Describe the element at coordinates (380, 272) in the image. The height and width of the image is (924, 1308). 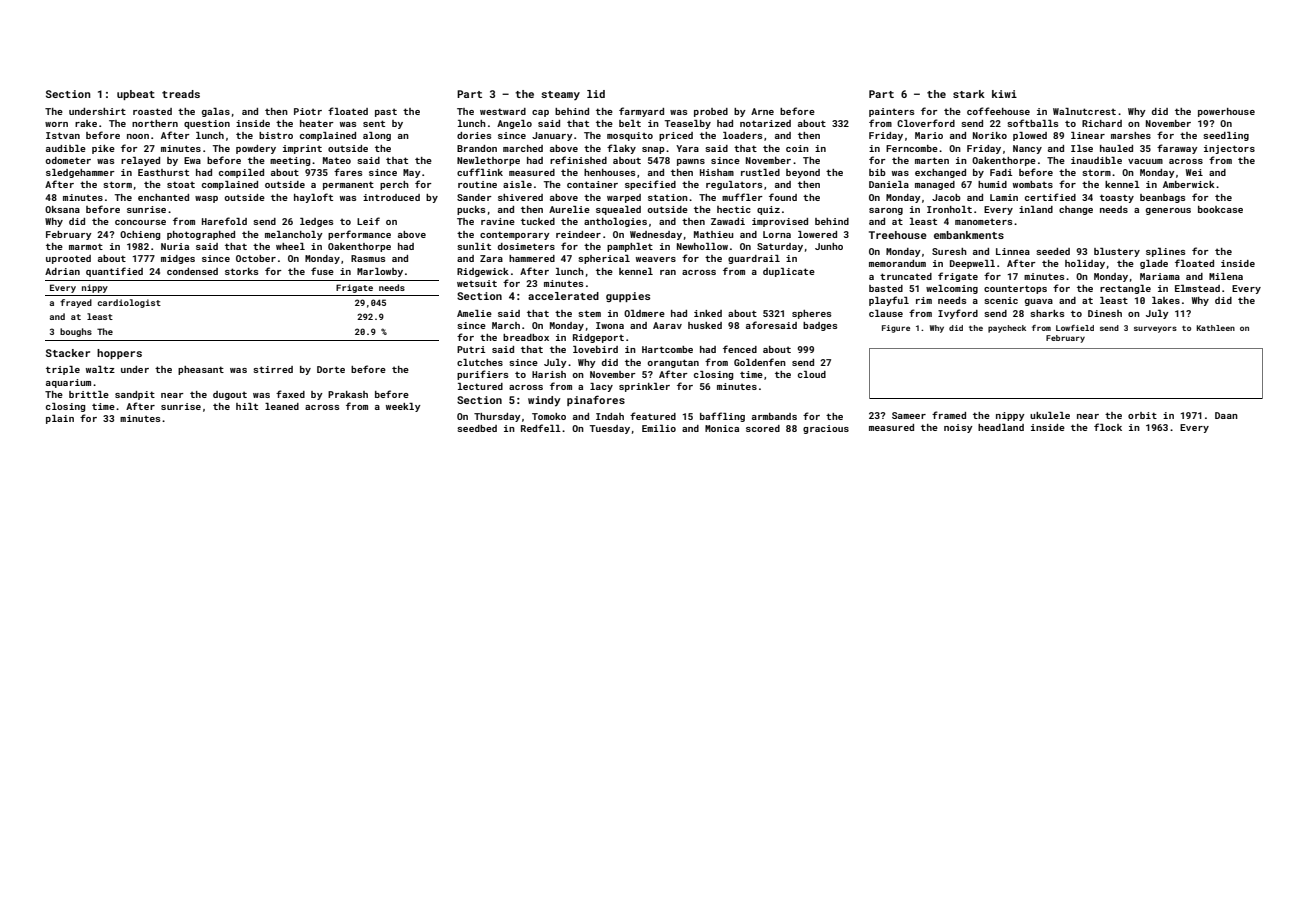
I see `Marlowby` at that location.
